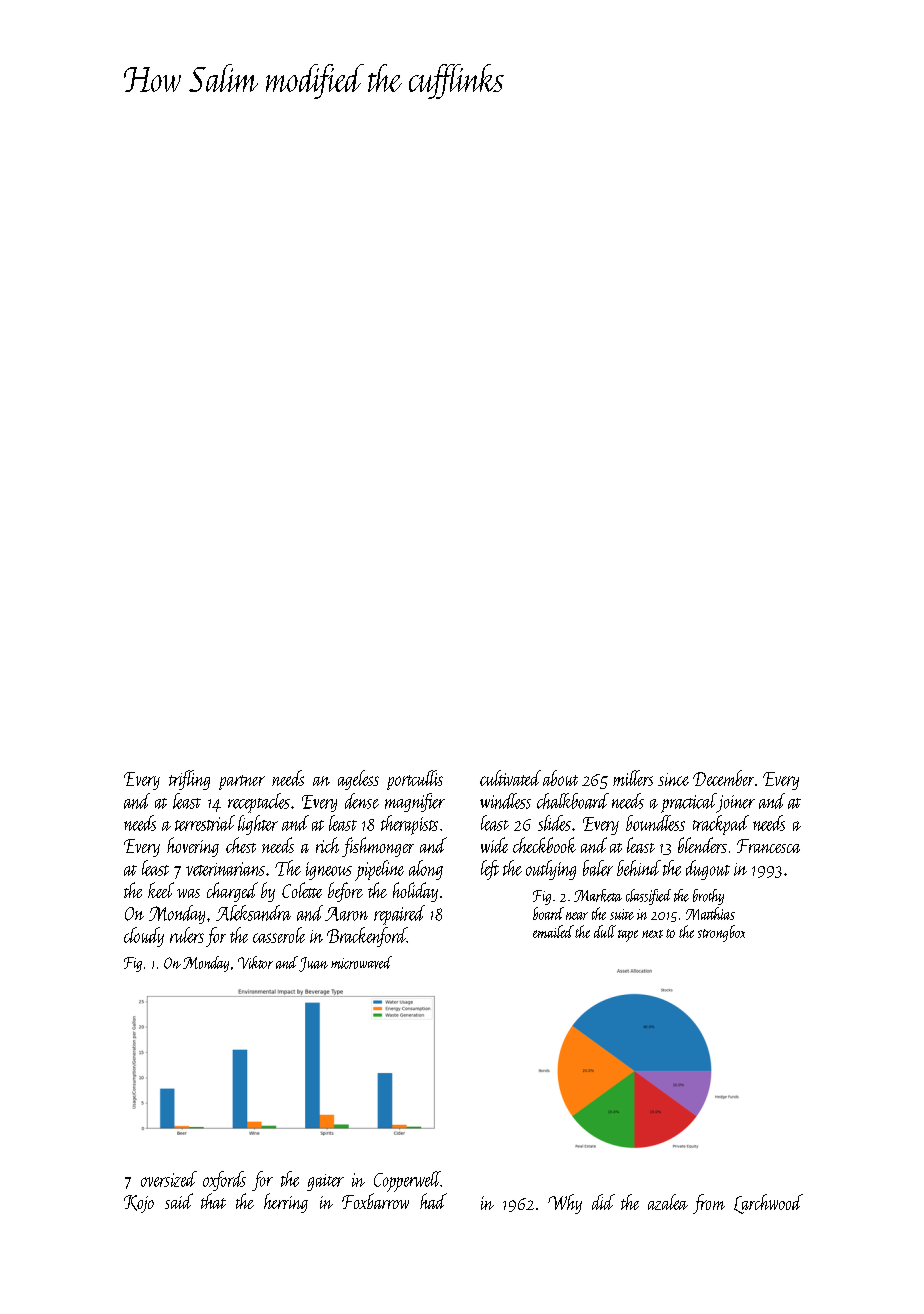  What do you see at coordinates (721, 933) in the page?
I see `strongbox` at bounding box center [721, 933].
